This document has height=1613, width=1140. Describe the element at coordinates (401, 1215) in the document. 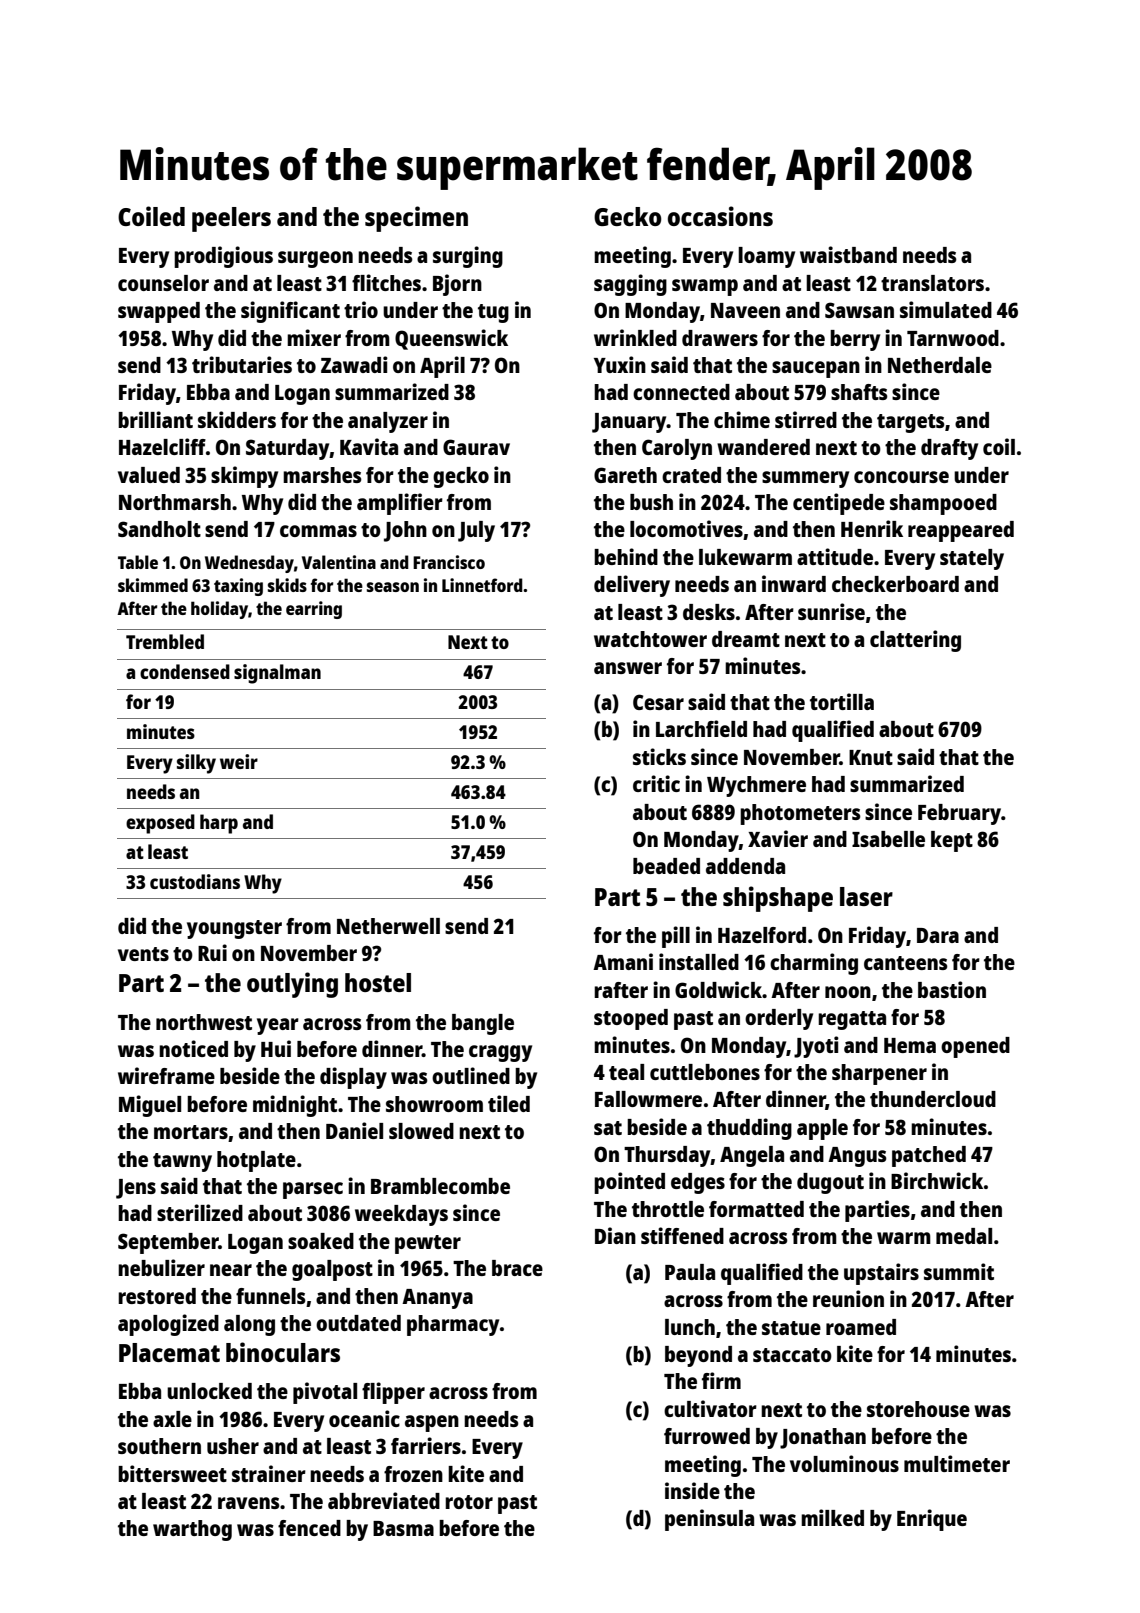

I see `weekdays` at that location.
